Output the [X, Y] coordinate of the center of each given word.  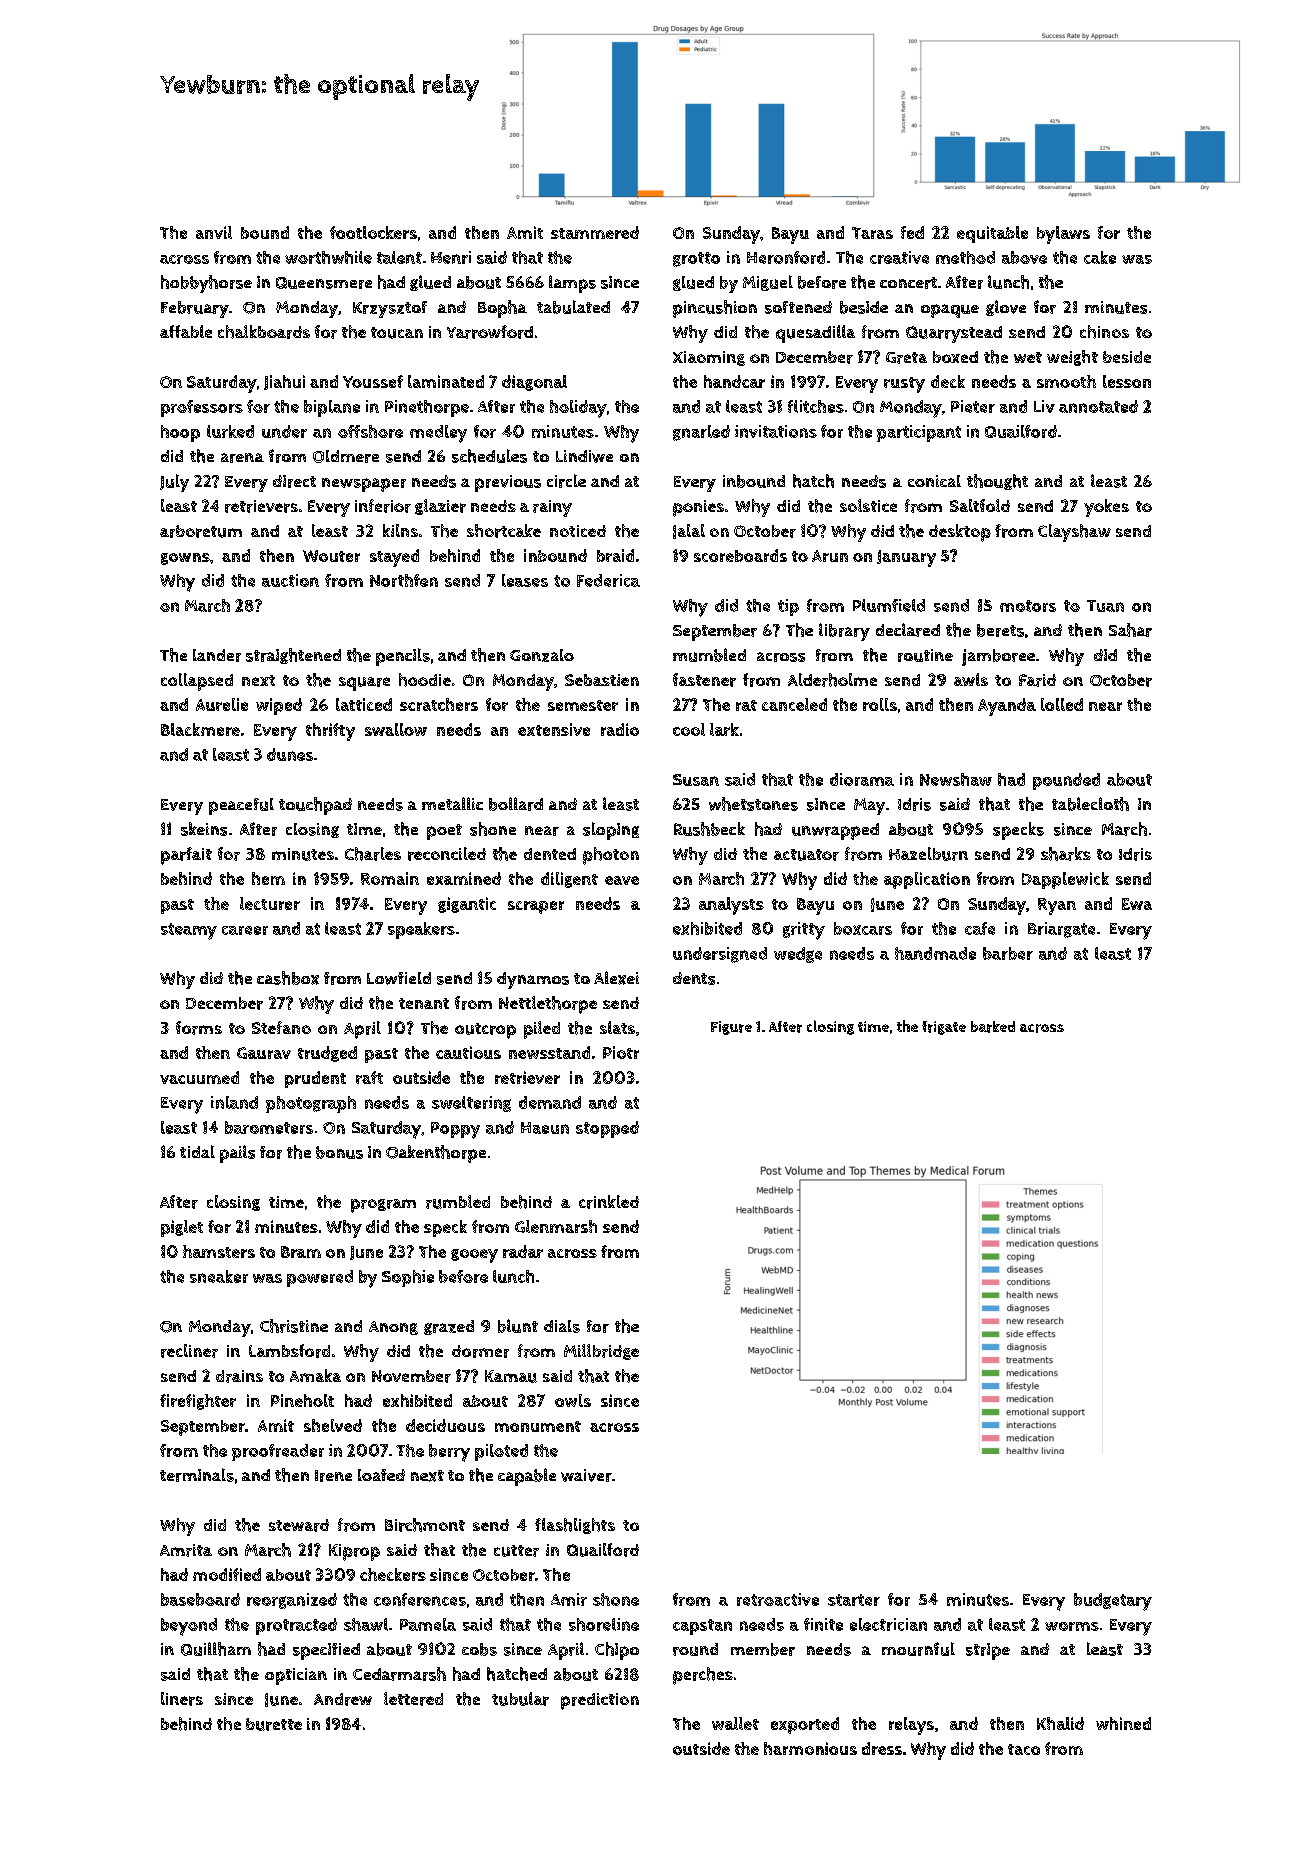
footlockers [373, 232]
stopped [607, 1129]
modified [227, 1574]
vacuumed [199, 1077]
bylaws [1063, 235]
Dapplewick [1065, 880]
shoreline [604, 1624]
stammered [595, 232]
